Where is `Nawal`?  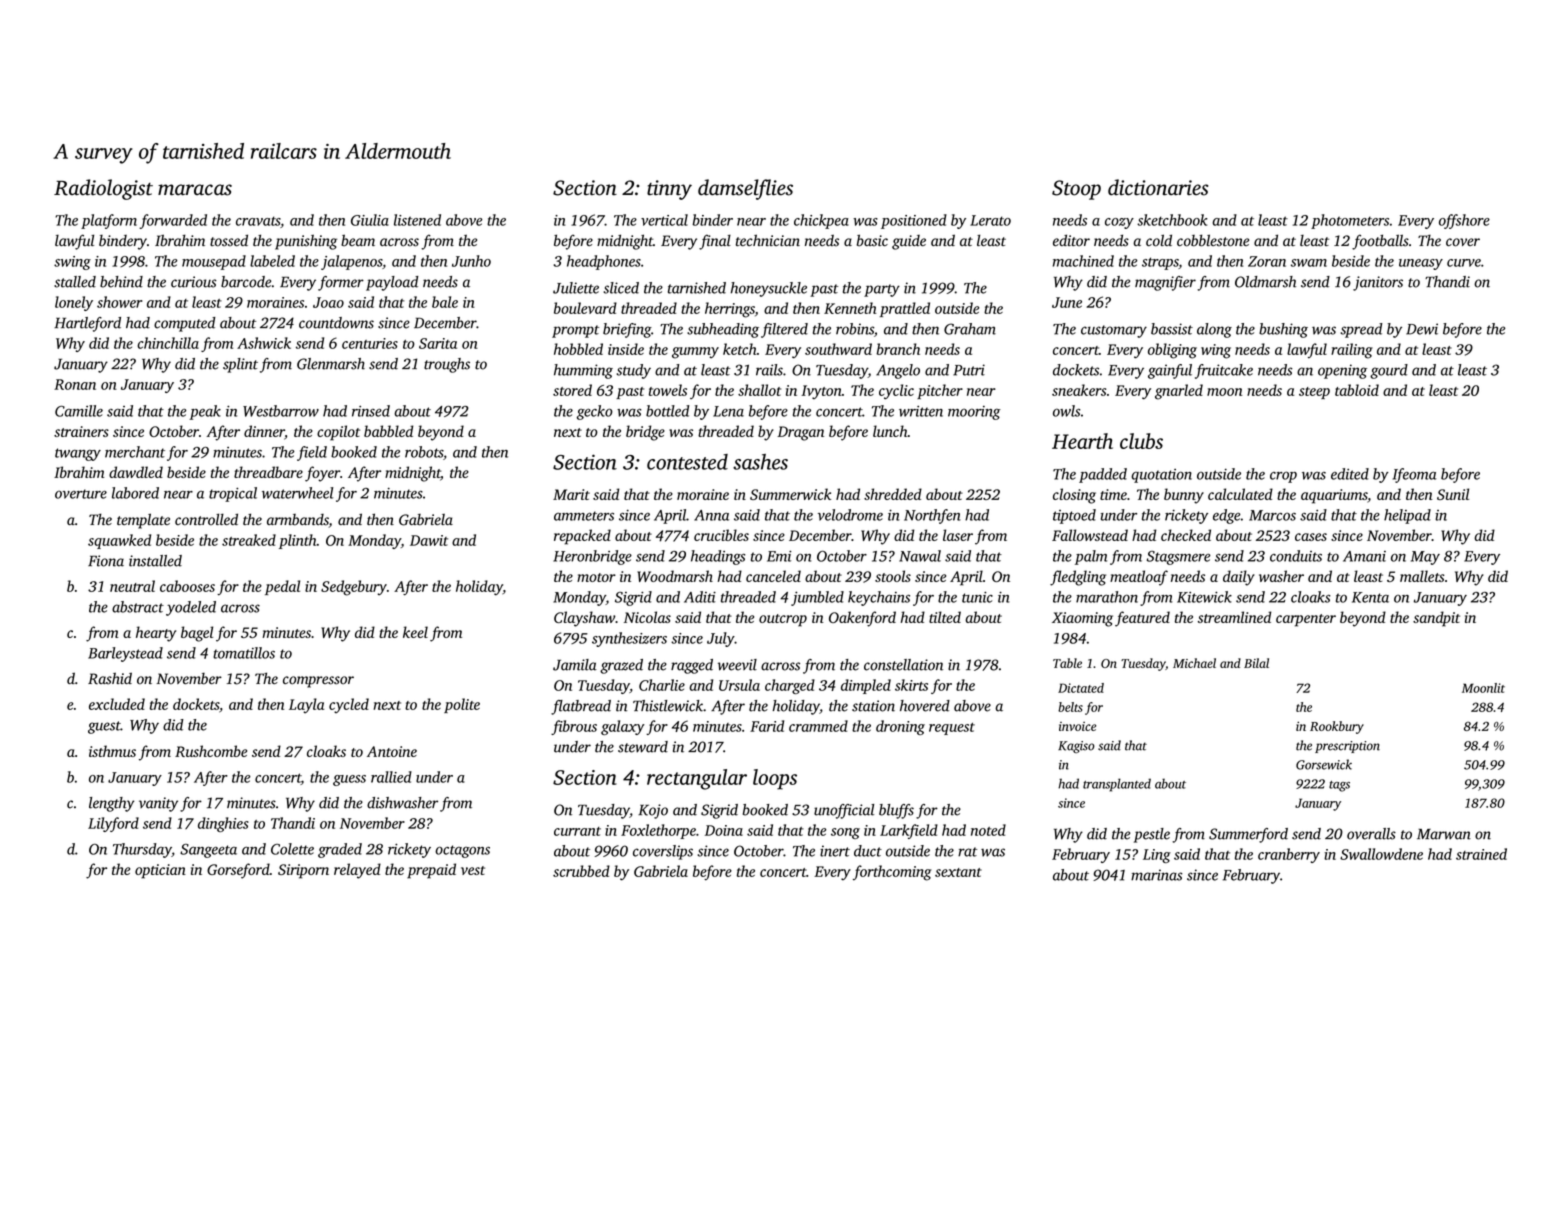
Nawal is located at coordinates (920, 556).
